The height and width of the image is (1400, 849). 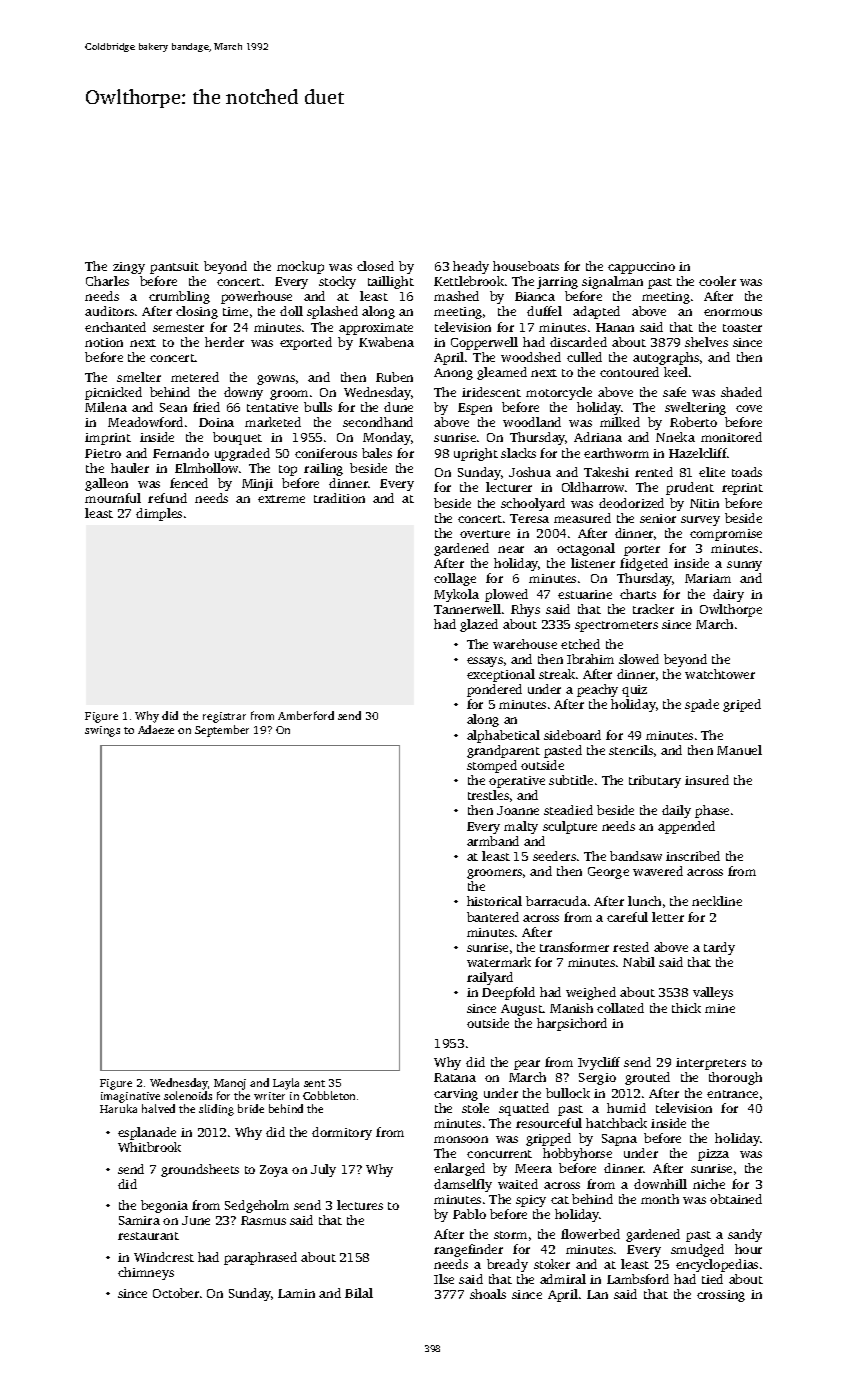 What do you see at coordinates (337, 282) in the image?
I see `stocky` at bounding box center [337, 282].
